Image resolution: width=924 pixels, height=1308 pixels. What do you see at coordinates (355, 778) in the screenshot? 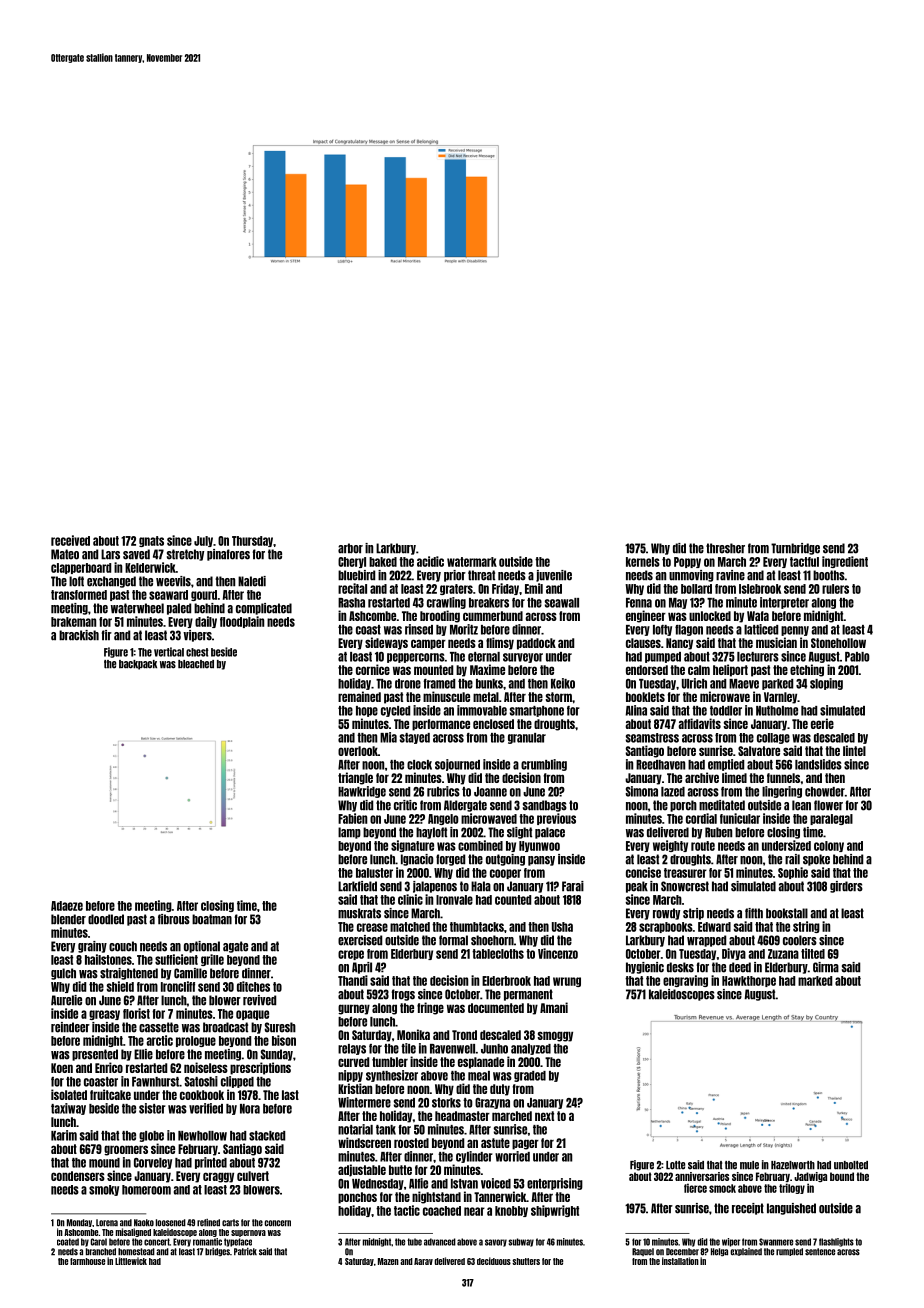
I see `triangle` at bounding box center [355, 778].
